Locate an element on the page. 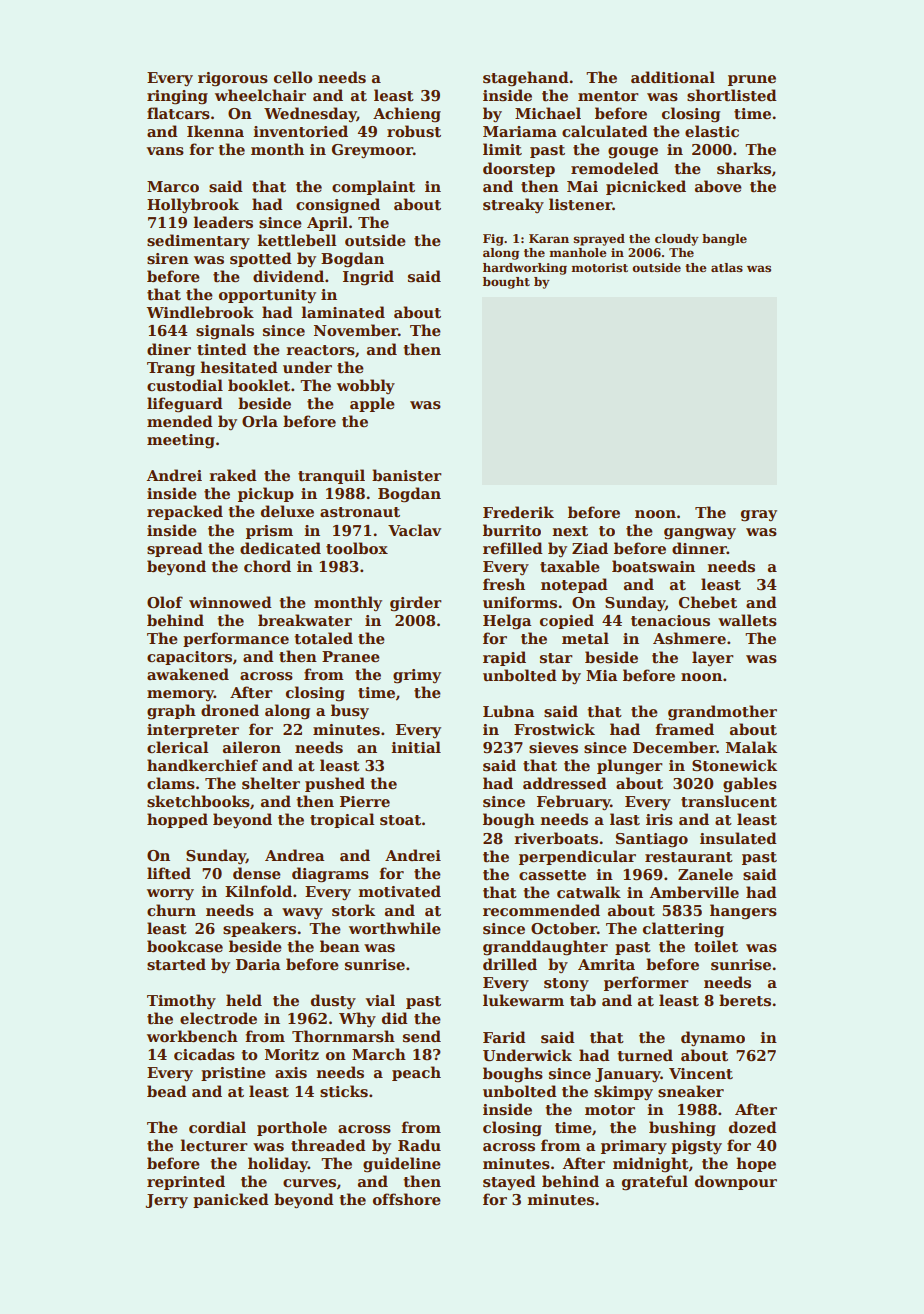  hope is located at coordinates (756, 1164).
